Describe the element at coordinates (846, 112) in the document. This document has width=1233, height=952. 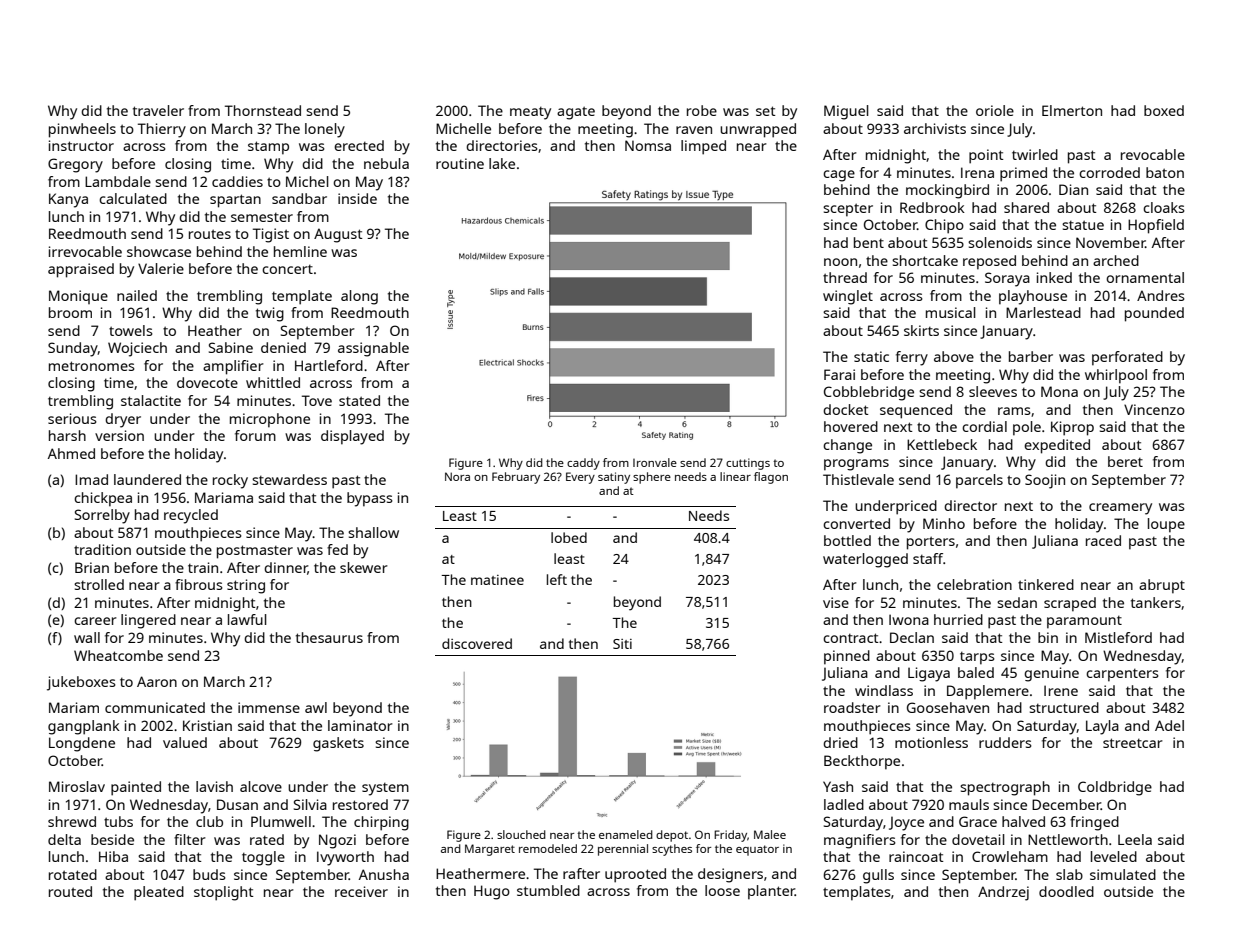
I see `Miguel` at that location.
